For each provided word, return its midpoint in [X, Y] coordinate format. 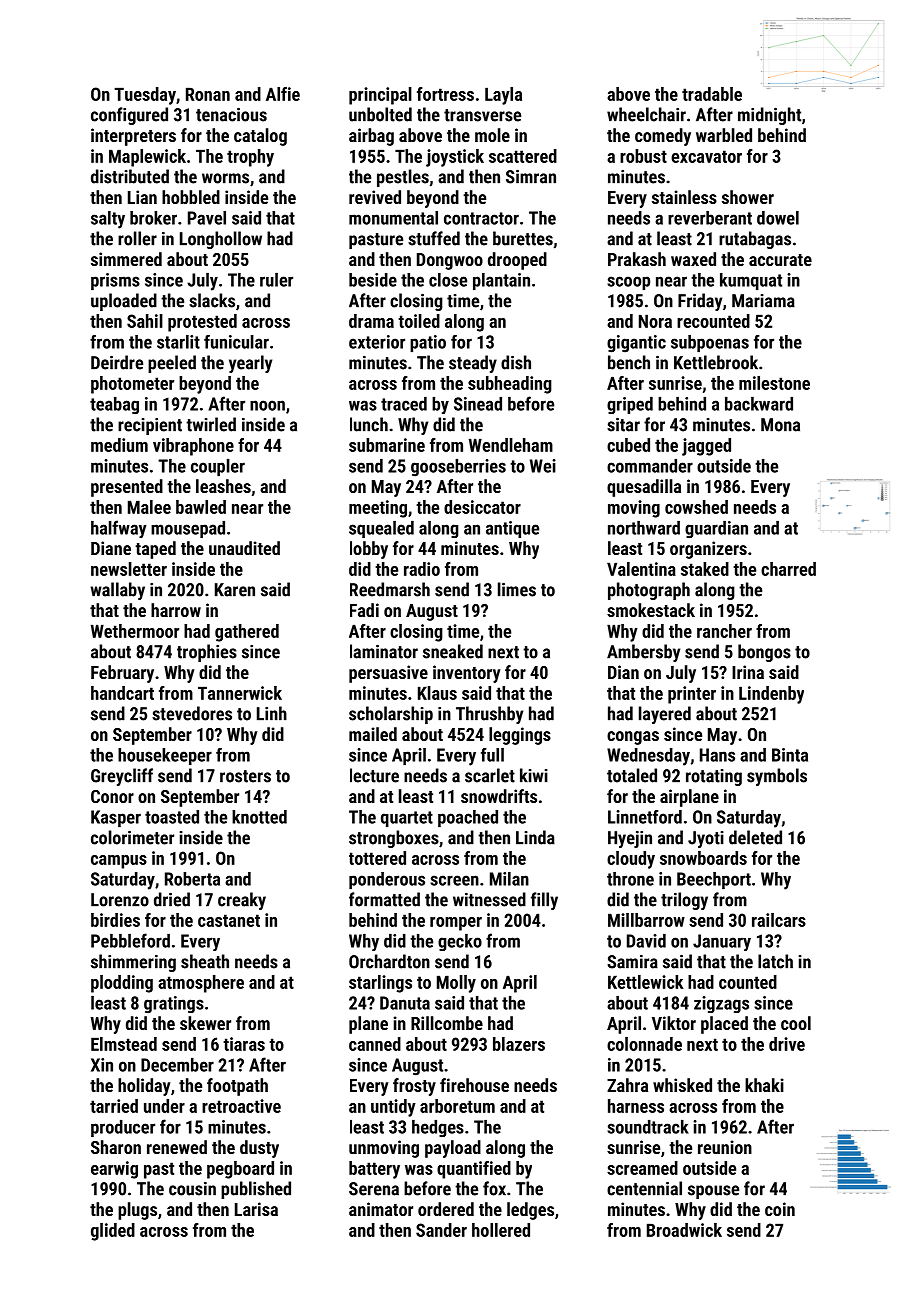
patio [428, 343]
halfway [119, 529]
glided [113, 1232]
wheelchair [646, 114]
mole [492, 135]
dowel [778, 218]
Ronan [208, 94]
